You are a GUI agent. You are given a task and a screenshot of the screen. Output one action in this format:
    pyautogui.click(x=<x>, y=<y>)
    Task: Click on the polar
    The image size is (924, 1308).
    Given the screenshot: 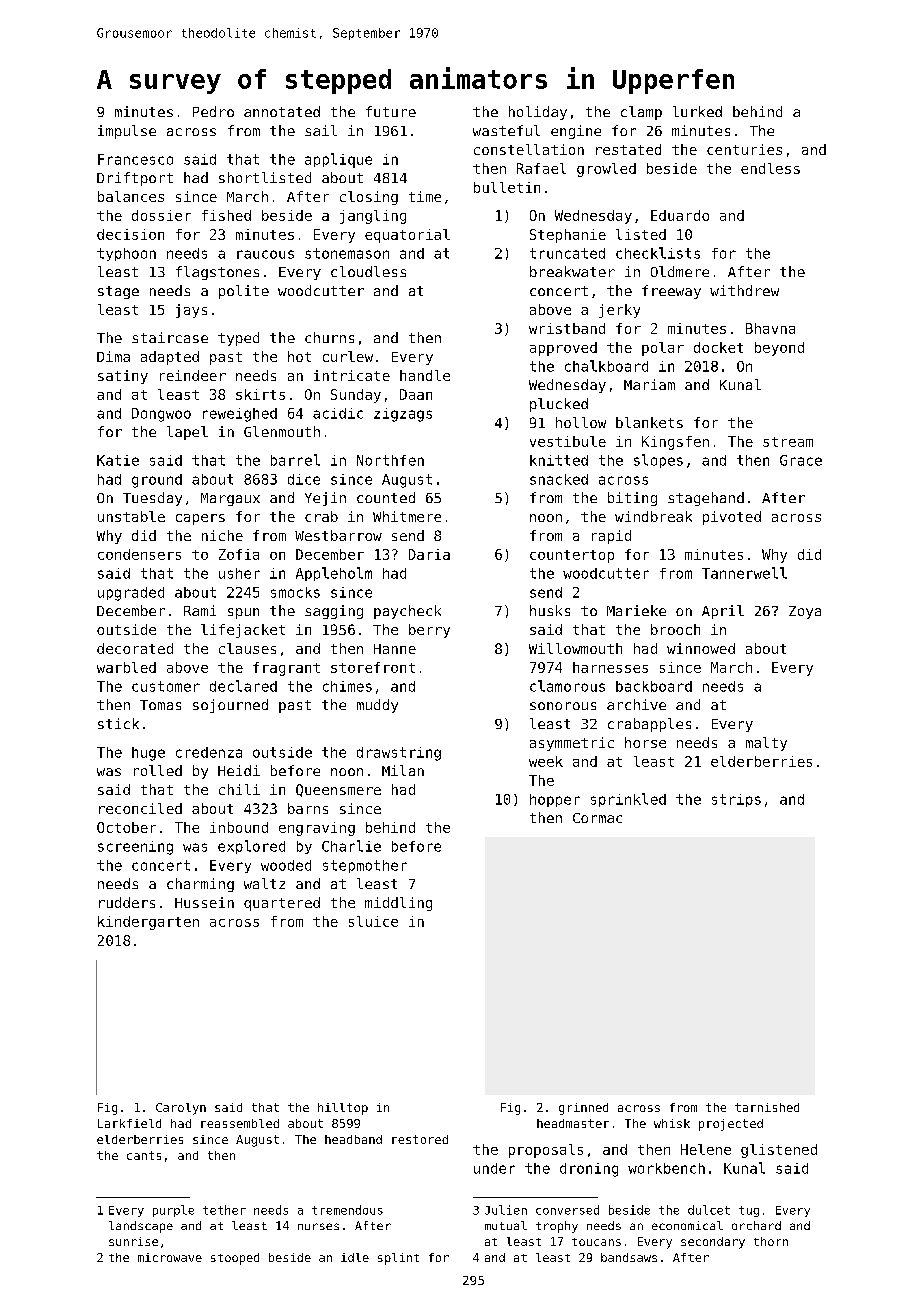 What is the action you would take?
    pyautogui.click(x=663, y=349)
